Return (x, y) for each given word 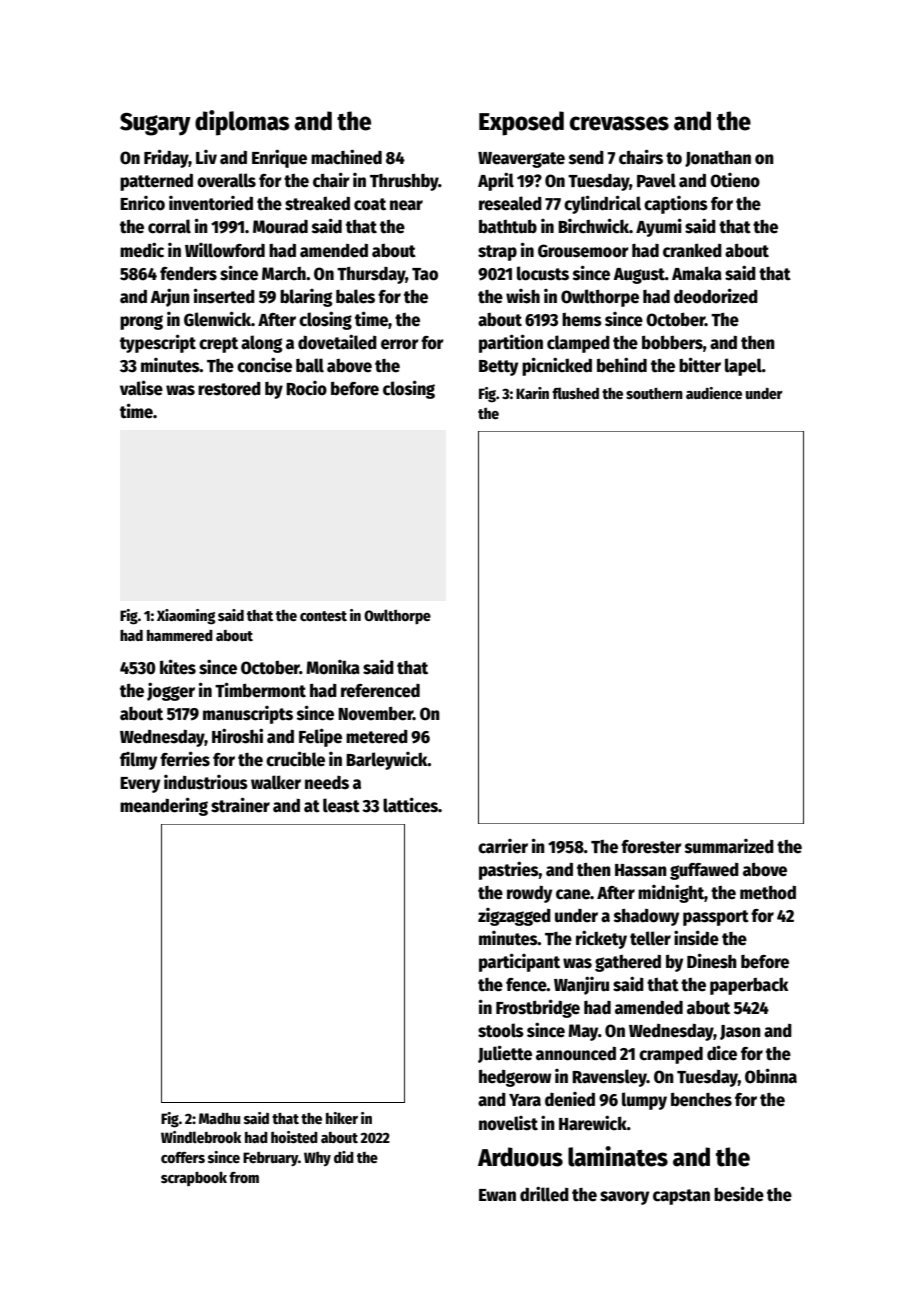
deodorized (716, 296)
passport (716, 918)
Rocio (306, 388)
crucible (295, 759)
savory (624, 1198)
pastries (509, 870)
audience (714, 393)
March (284, 274)
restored (229, 389)
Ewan (497, 1195)
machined (346, 157)
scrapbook (194, 1178)
